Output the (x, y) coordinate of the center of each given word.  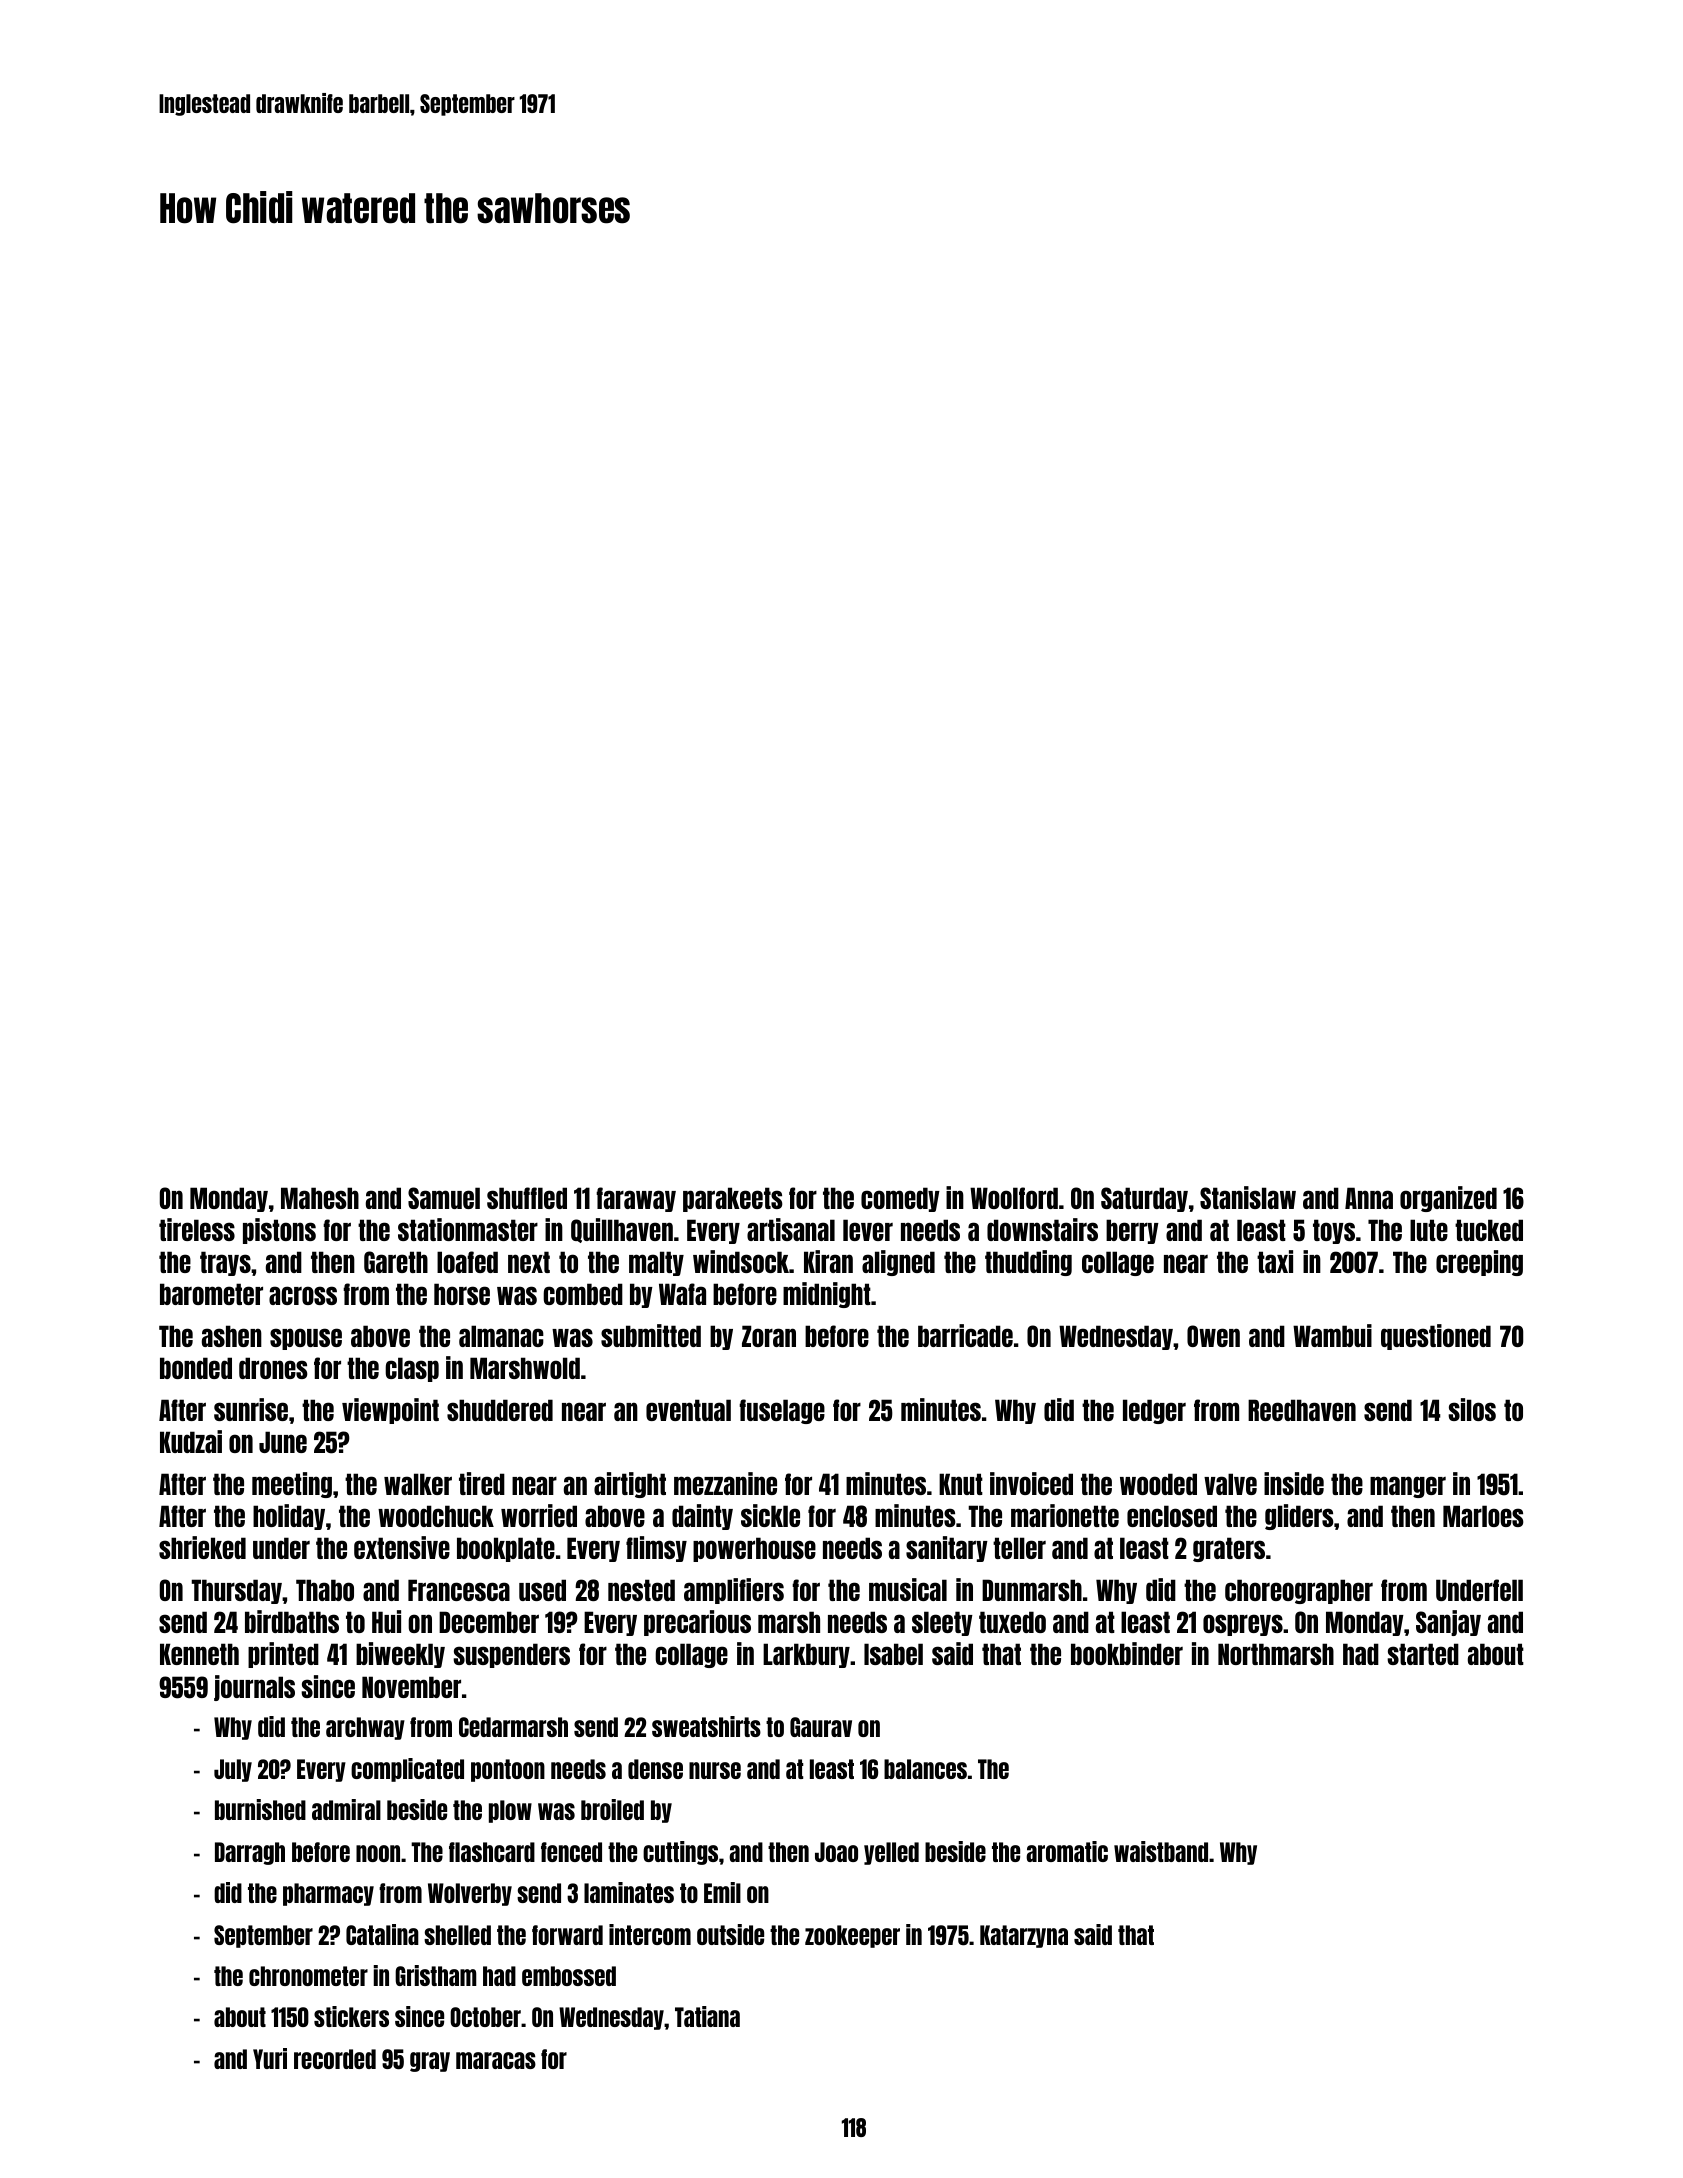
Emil (722, 1892)
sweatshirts (706, 1726)
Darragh (250, 1853)
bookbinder (1127, 1653)
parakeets (733, 1199)
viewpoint (390, 1411)
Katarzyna (1024, 1936)
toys (1334, 1231)
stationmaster (468, 1229)
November (411, 1687)
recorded (335, 2059)
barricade (965, 1335)
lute (1429, 1230)
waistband (1161, 1851)
